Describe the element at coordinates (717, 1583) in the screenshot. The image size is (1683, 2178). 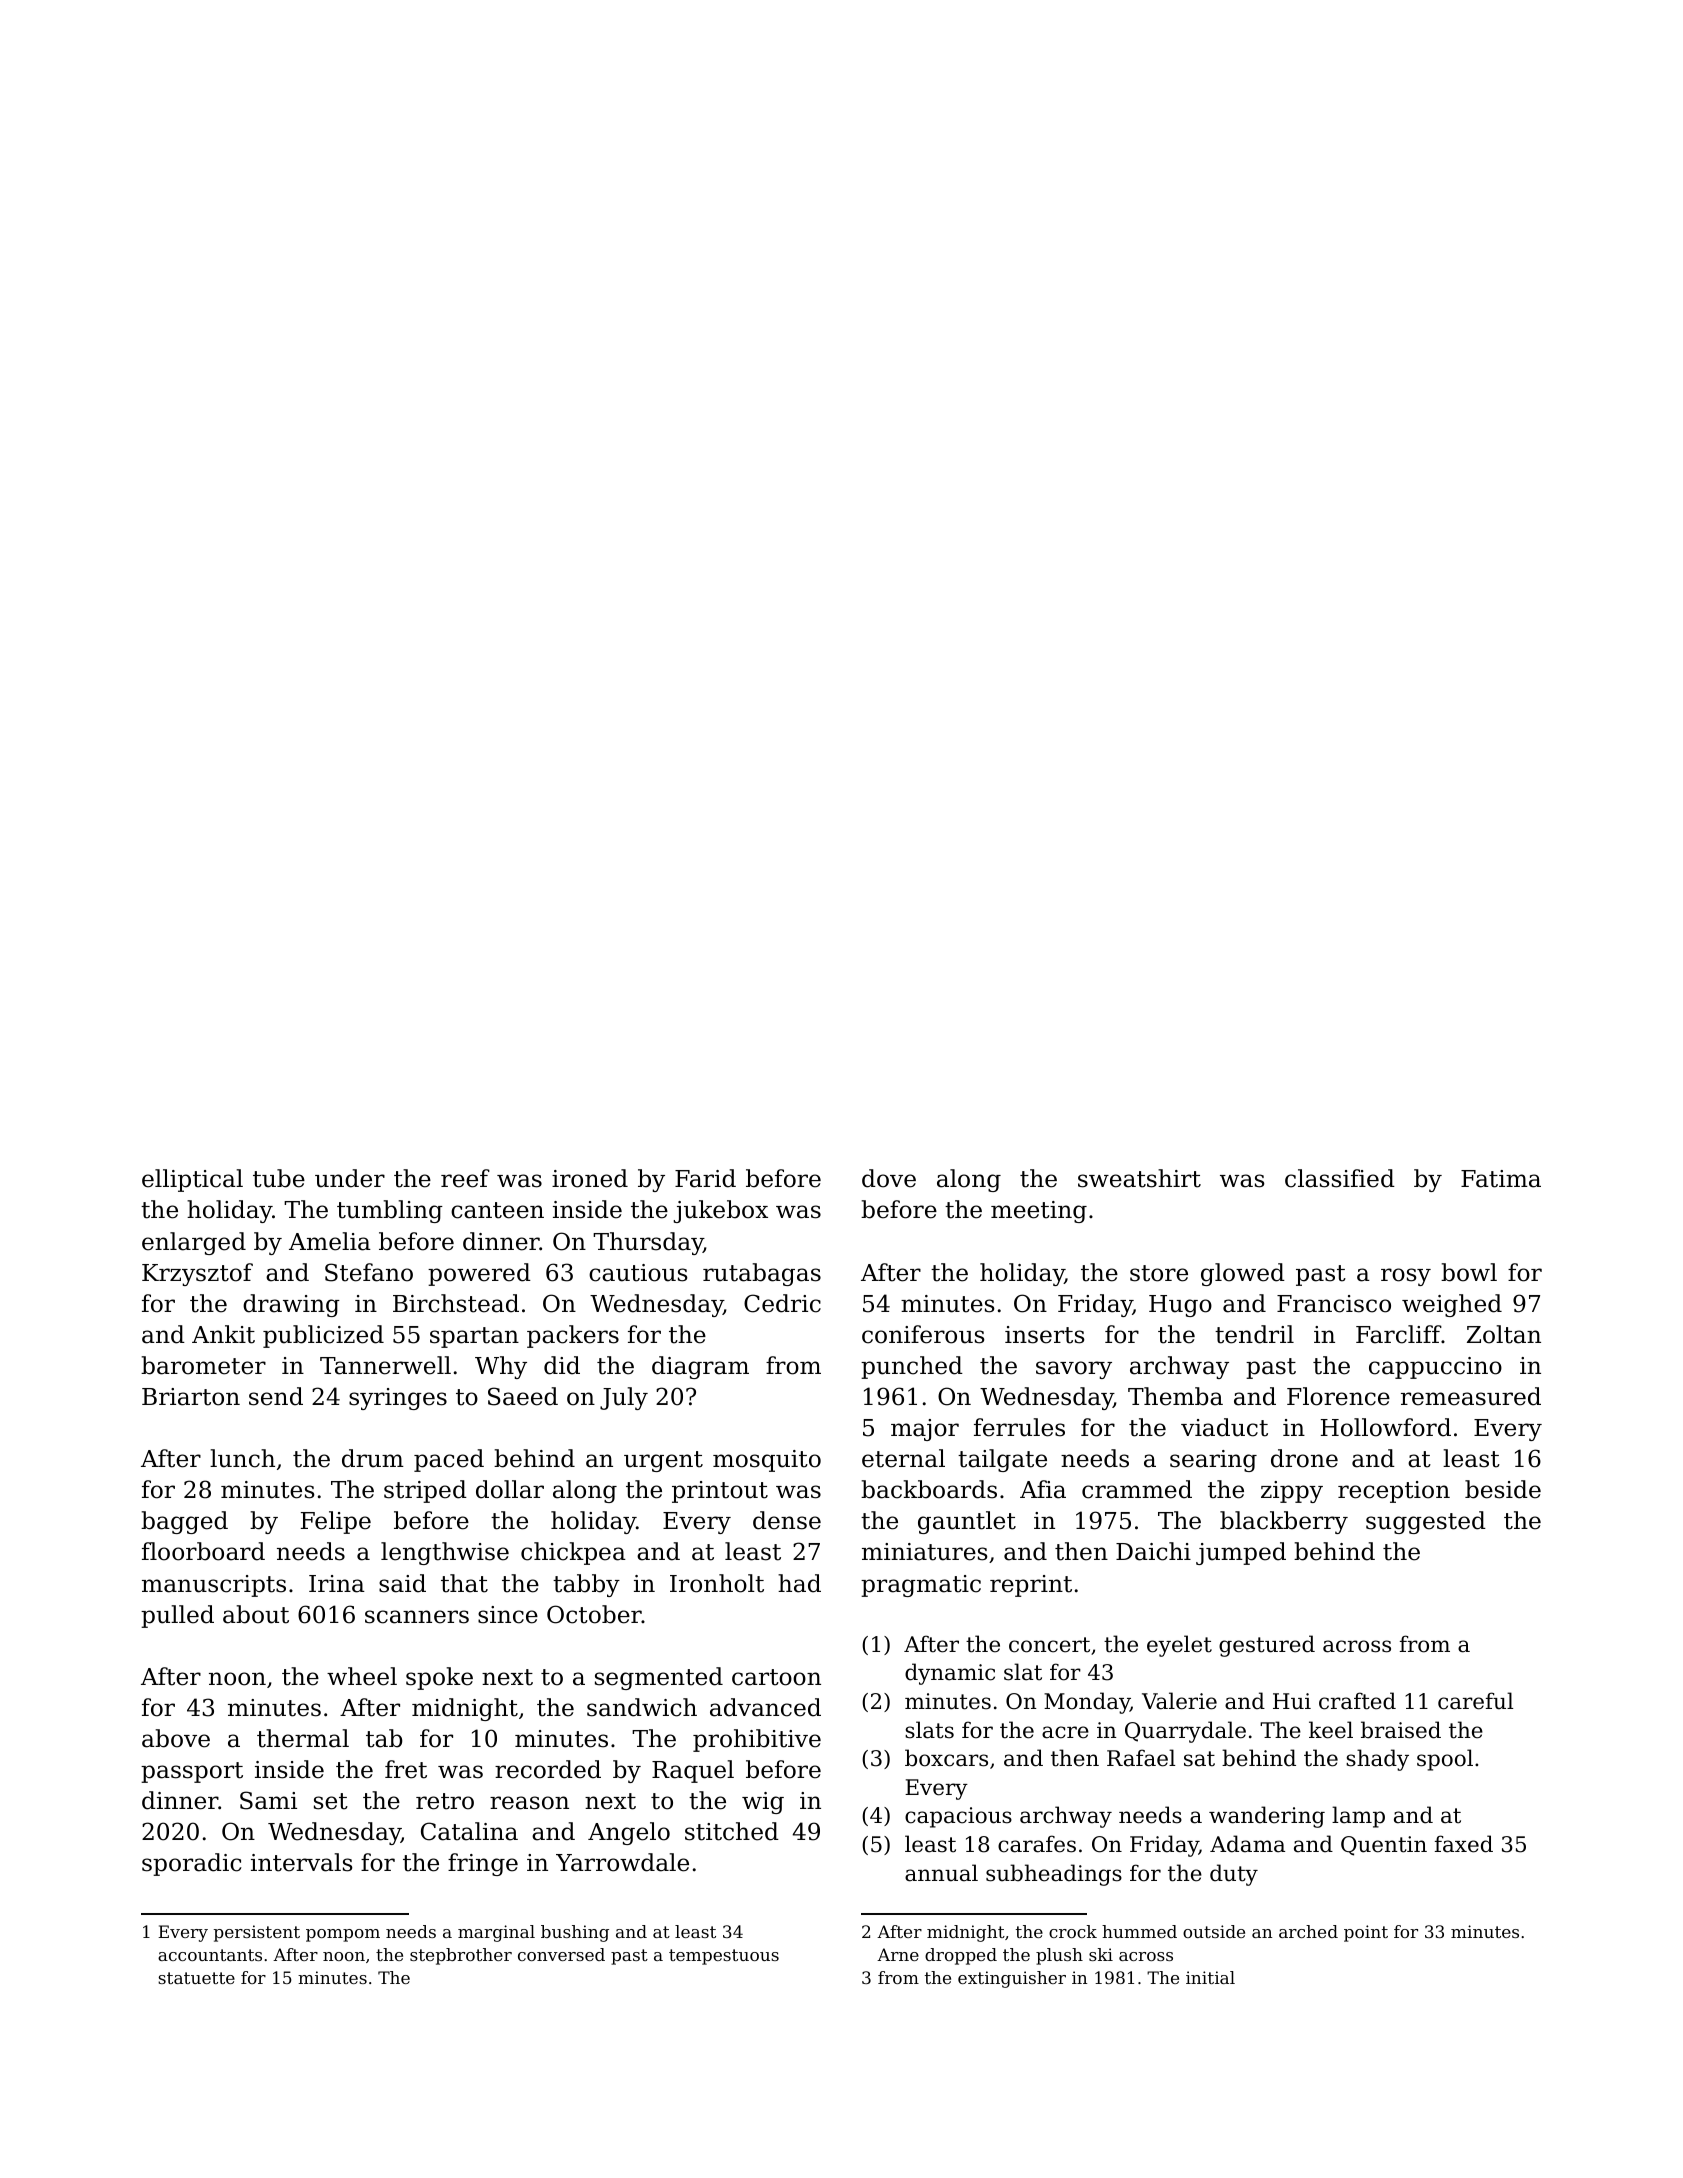
I see `Ironholt` at that location.
